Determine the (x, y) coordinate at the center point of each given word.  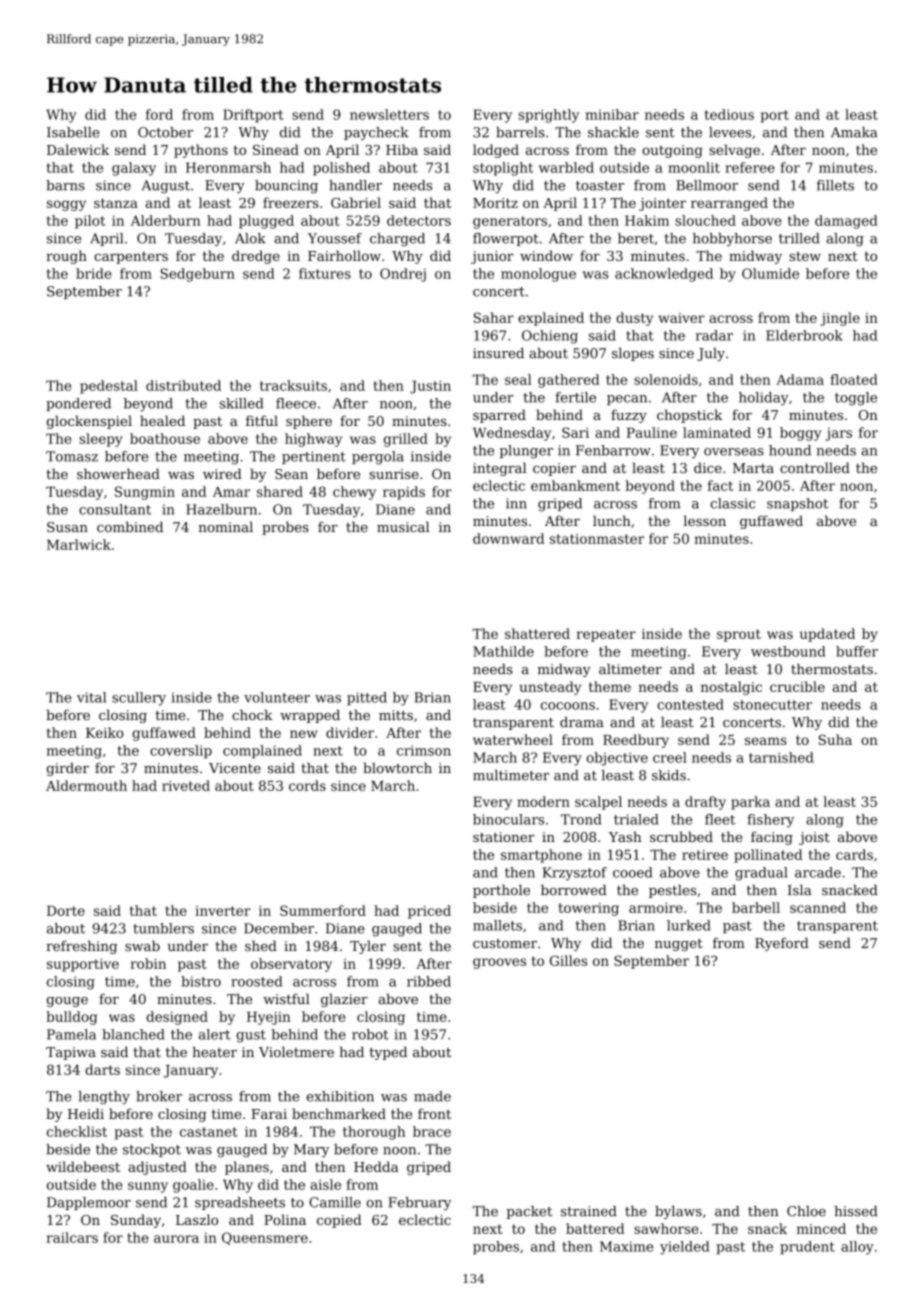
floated (854, 379)
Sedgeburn (197, 275)
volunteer (277, 697)
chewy (354, 493)
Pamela (71, 1034)
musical (403, 526)
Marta (753, 468)
